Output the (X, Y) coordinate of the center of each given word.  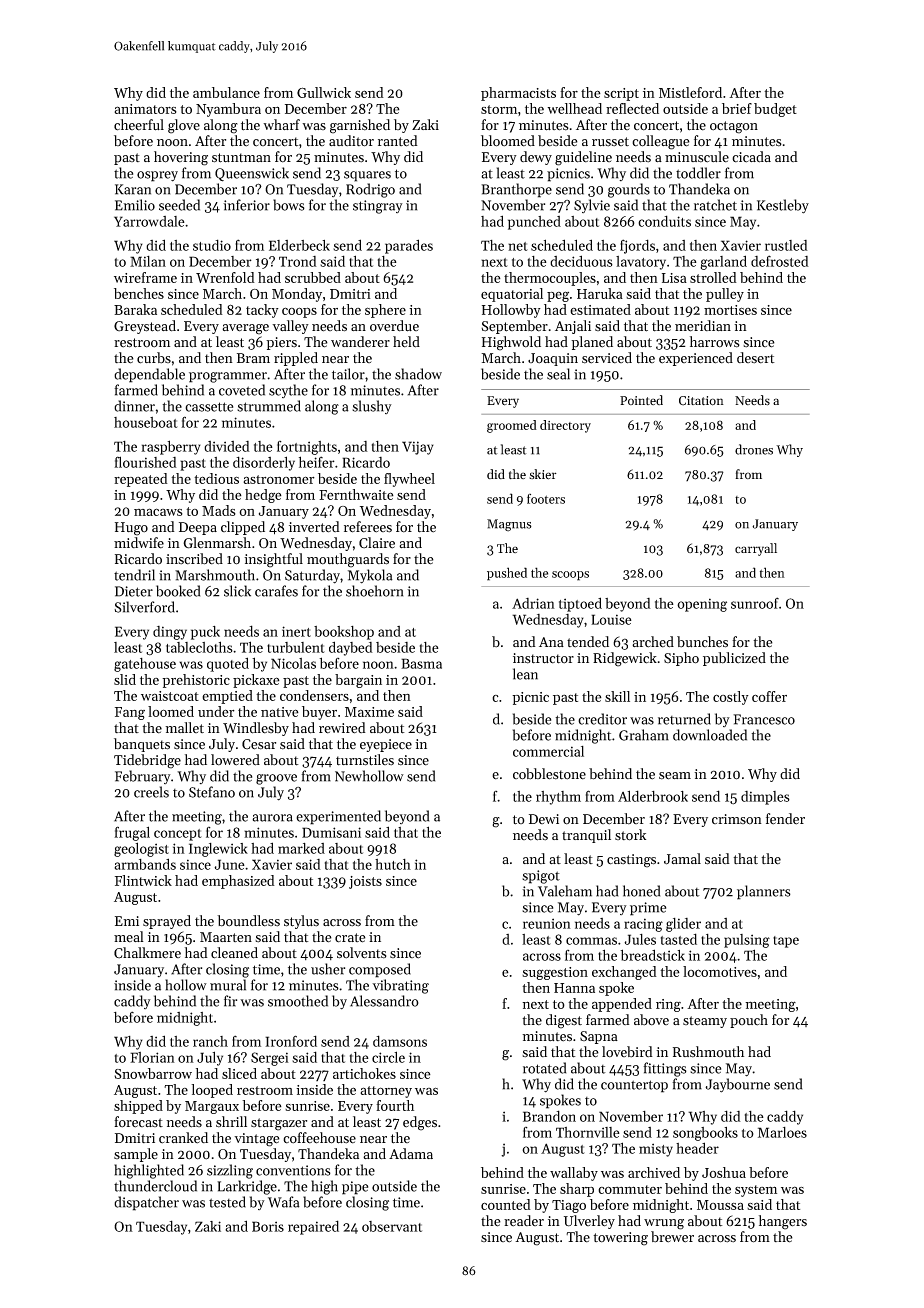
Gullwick (324, 92)
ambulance (226, 92)
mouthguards (348, 560)
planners (764, 892)
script (621, 94)
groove (276, 779)
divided (227, 446)
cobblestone (549, 774)
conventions (293, 1170)
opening (702, 605)
